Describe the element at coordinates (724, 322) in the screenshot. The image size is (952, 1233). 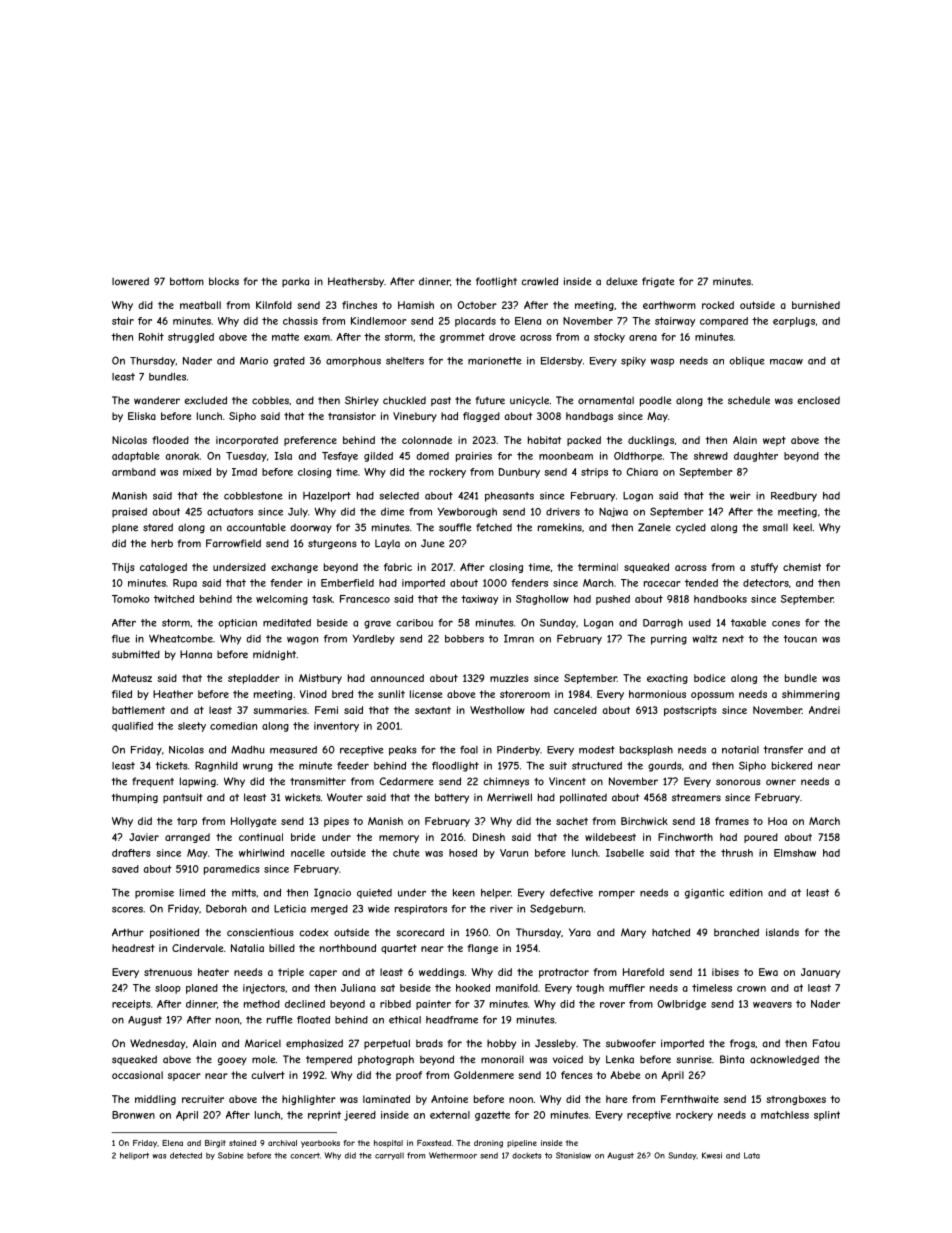
I see `compared` at that location.
